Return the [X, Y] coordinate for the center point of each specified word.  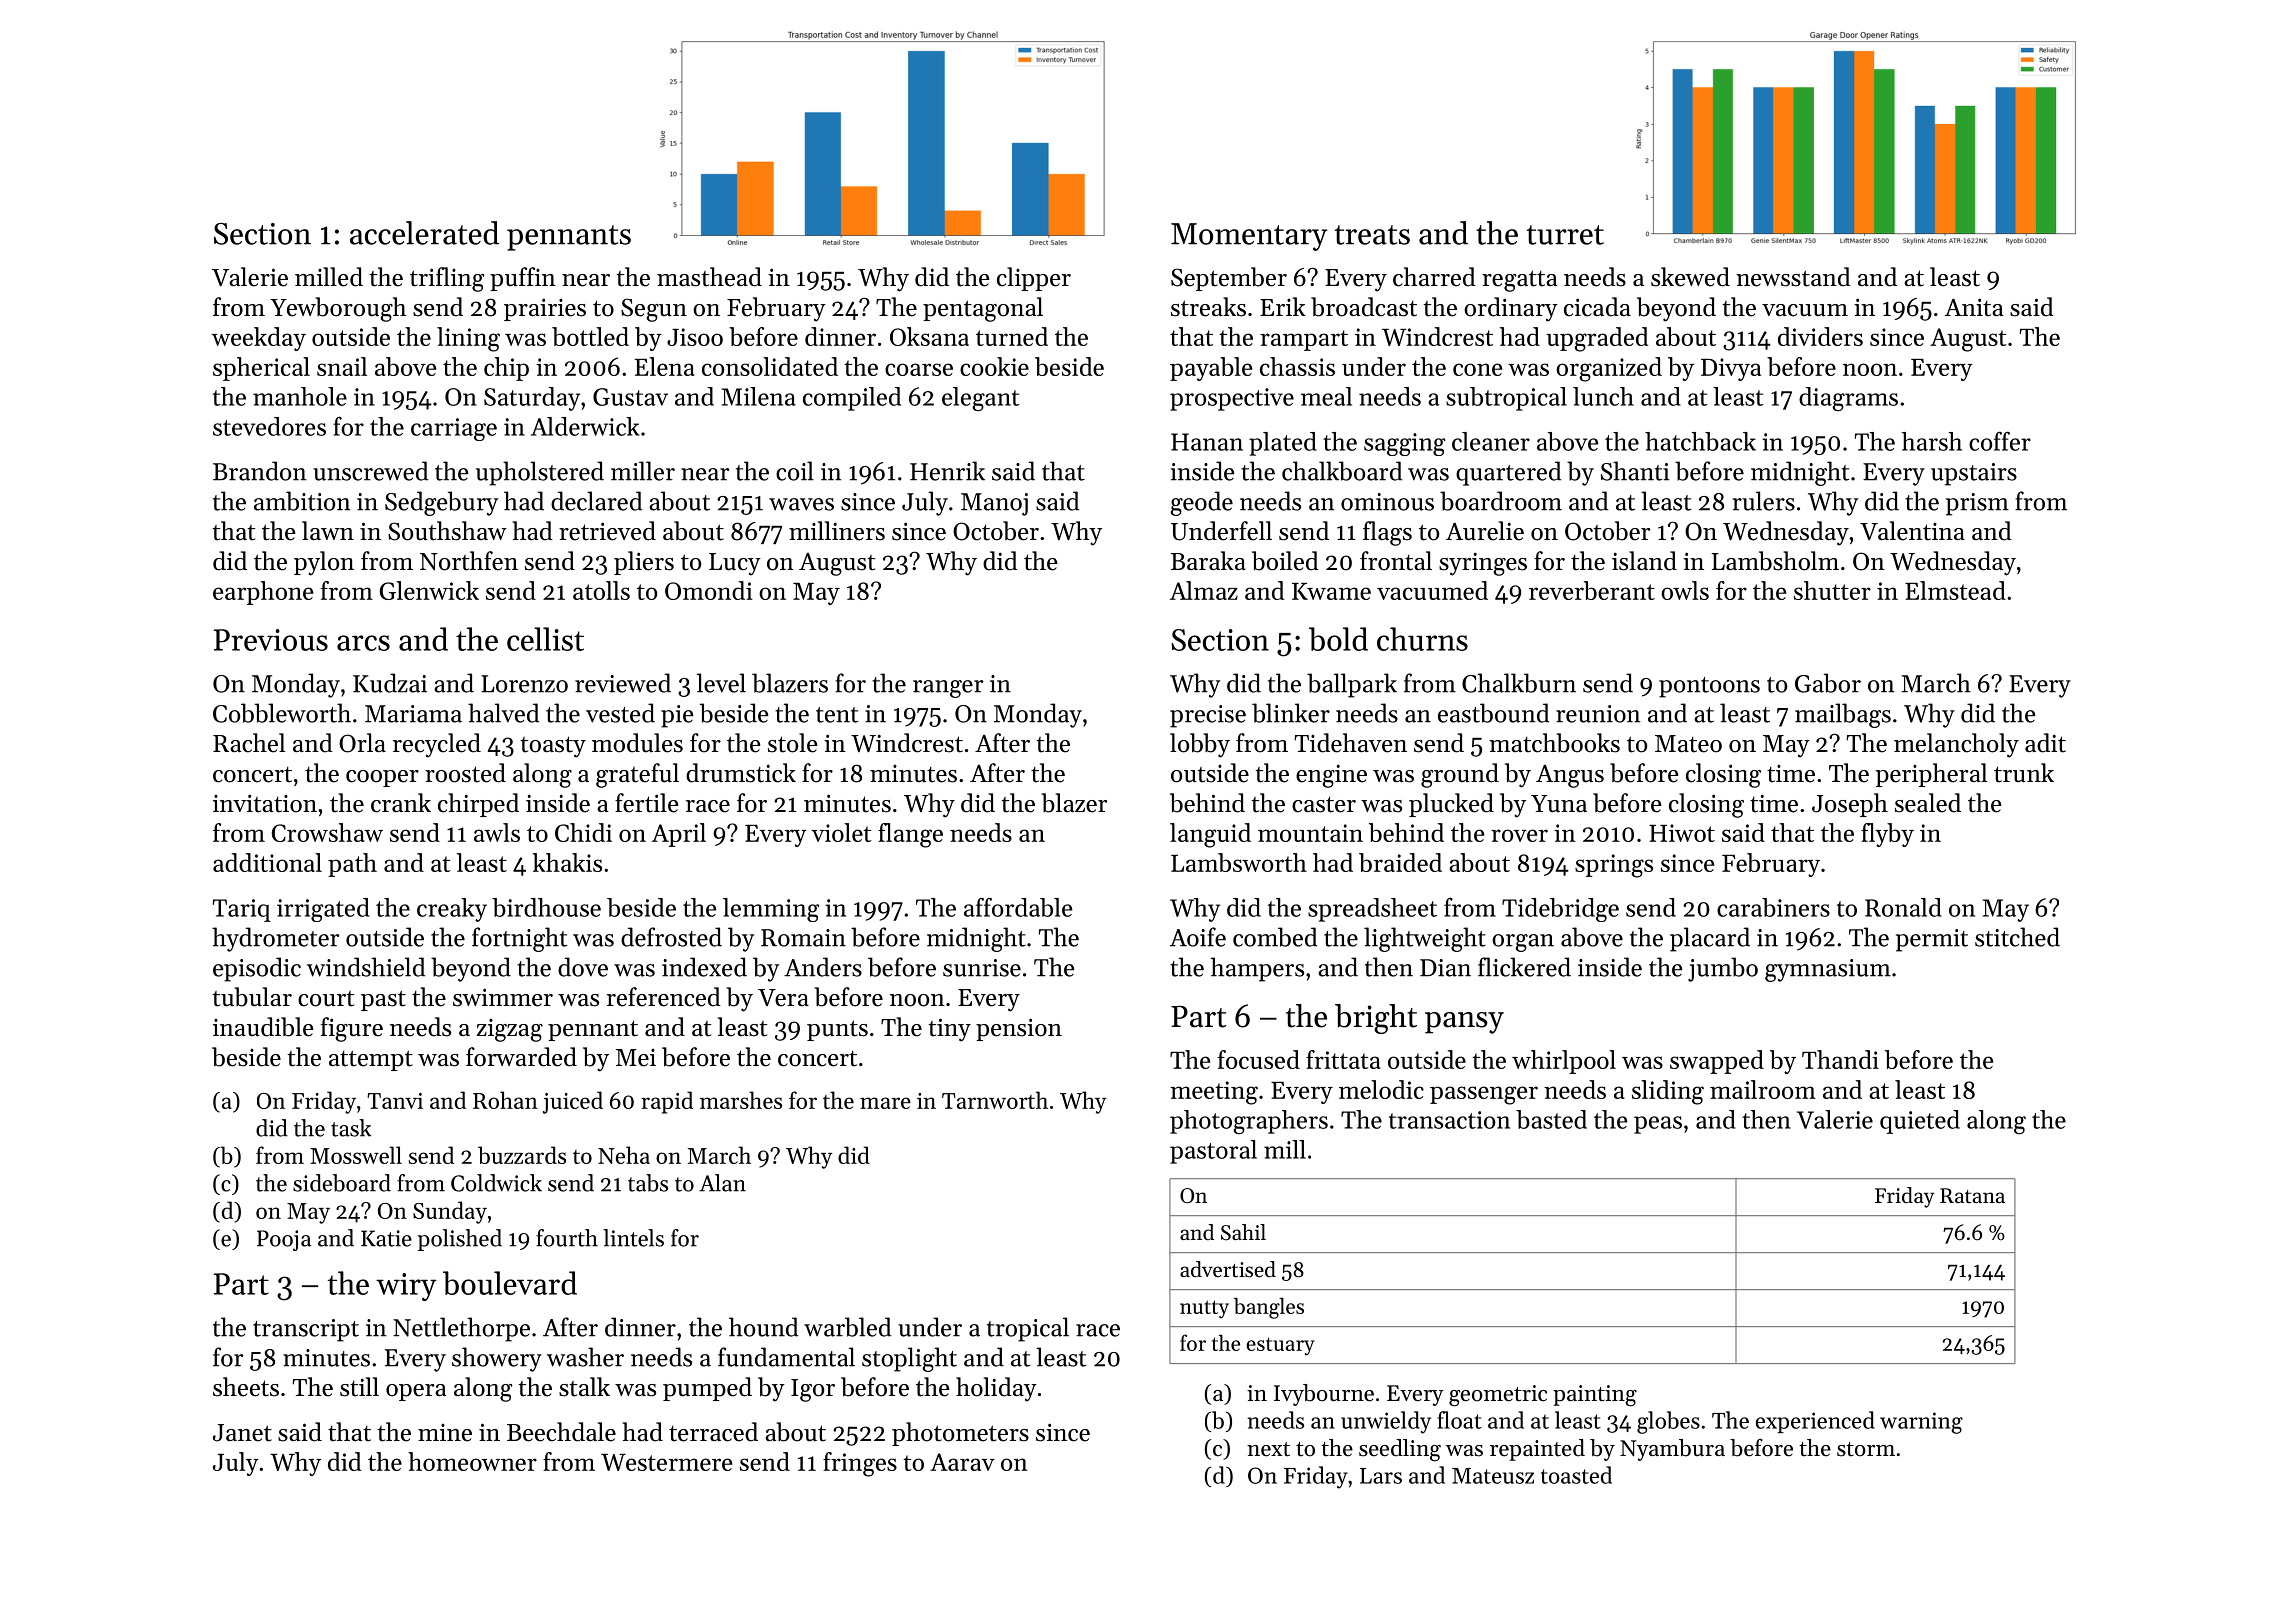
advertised [1228, 1269]
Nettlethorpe [461, 1329]
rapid [667, 1102]
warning [1921, 1423]
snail [342, 366]
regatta [1519, 281]
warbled [847, 1327]
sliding [1668, 1092]
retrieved [607, 531]
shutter [1832, 590]
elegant [981, 399]
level [721, 683]
